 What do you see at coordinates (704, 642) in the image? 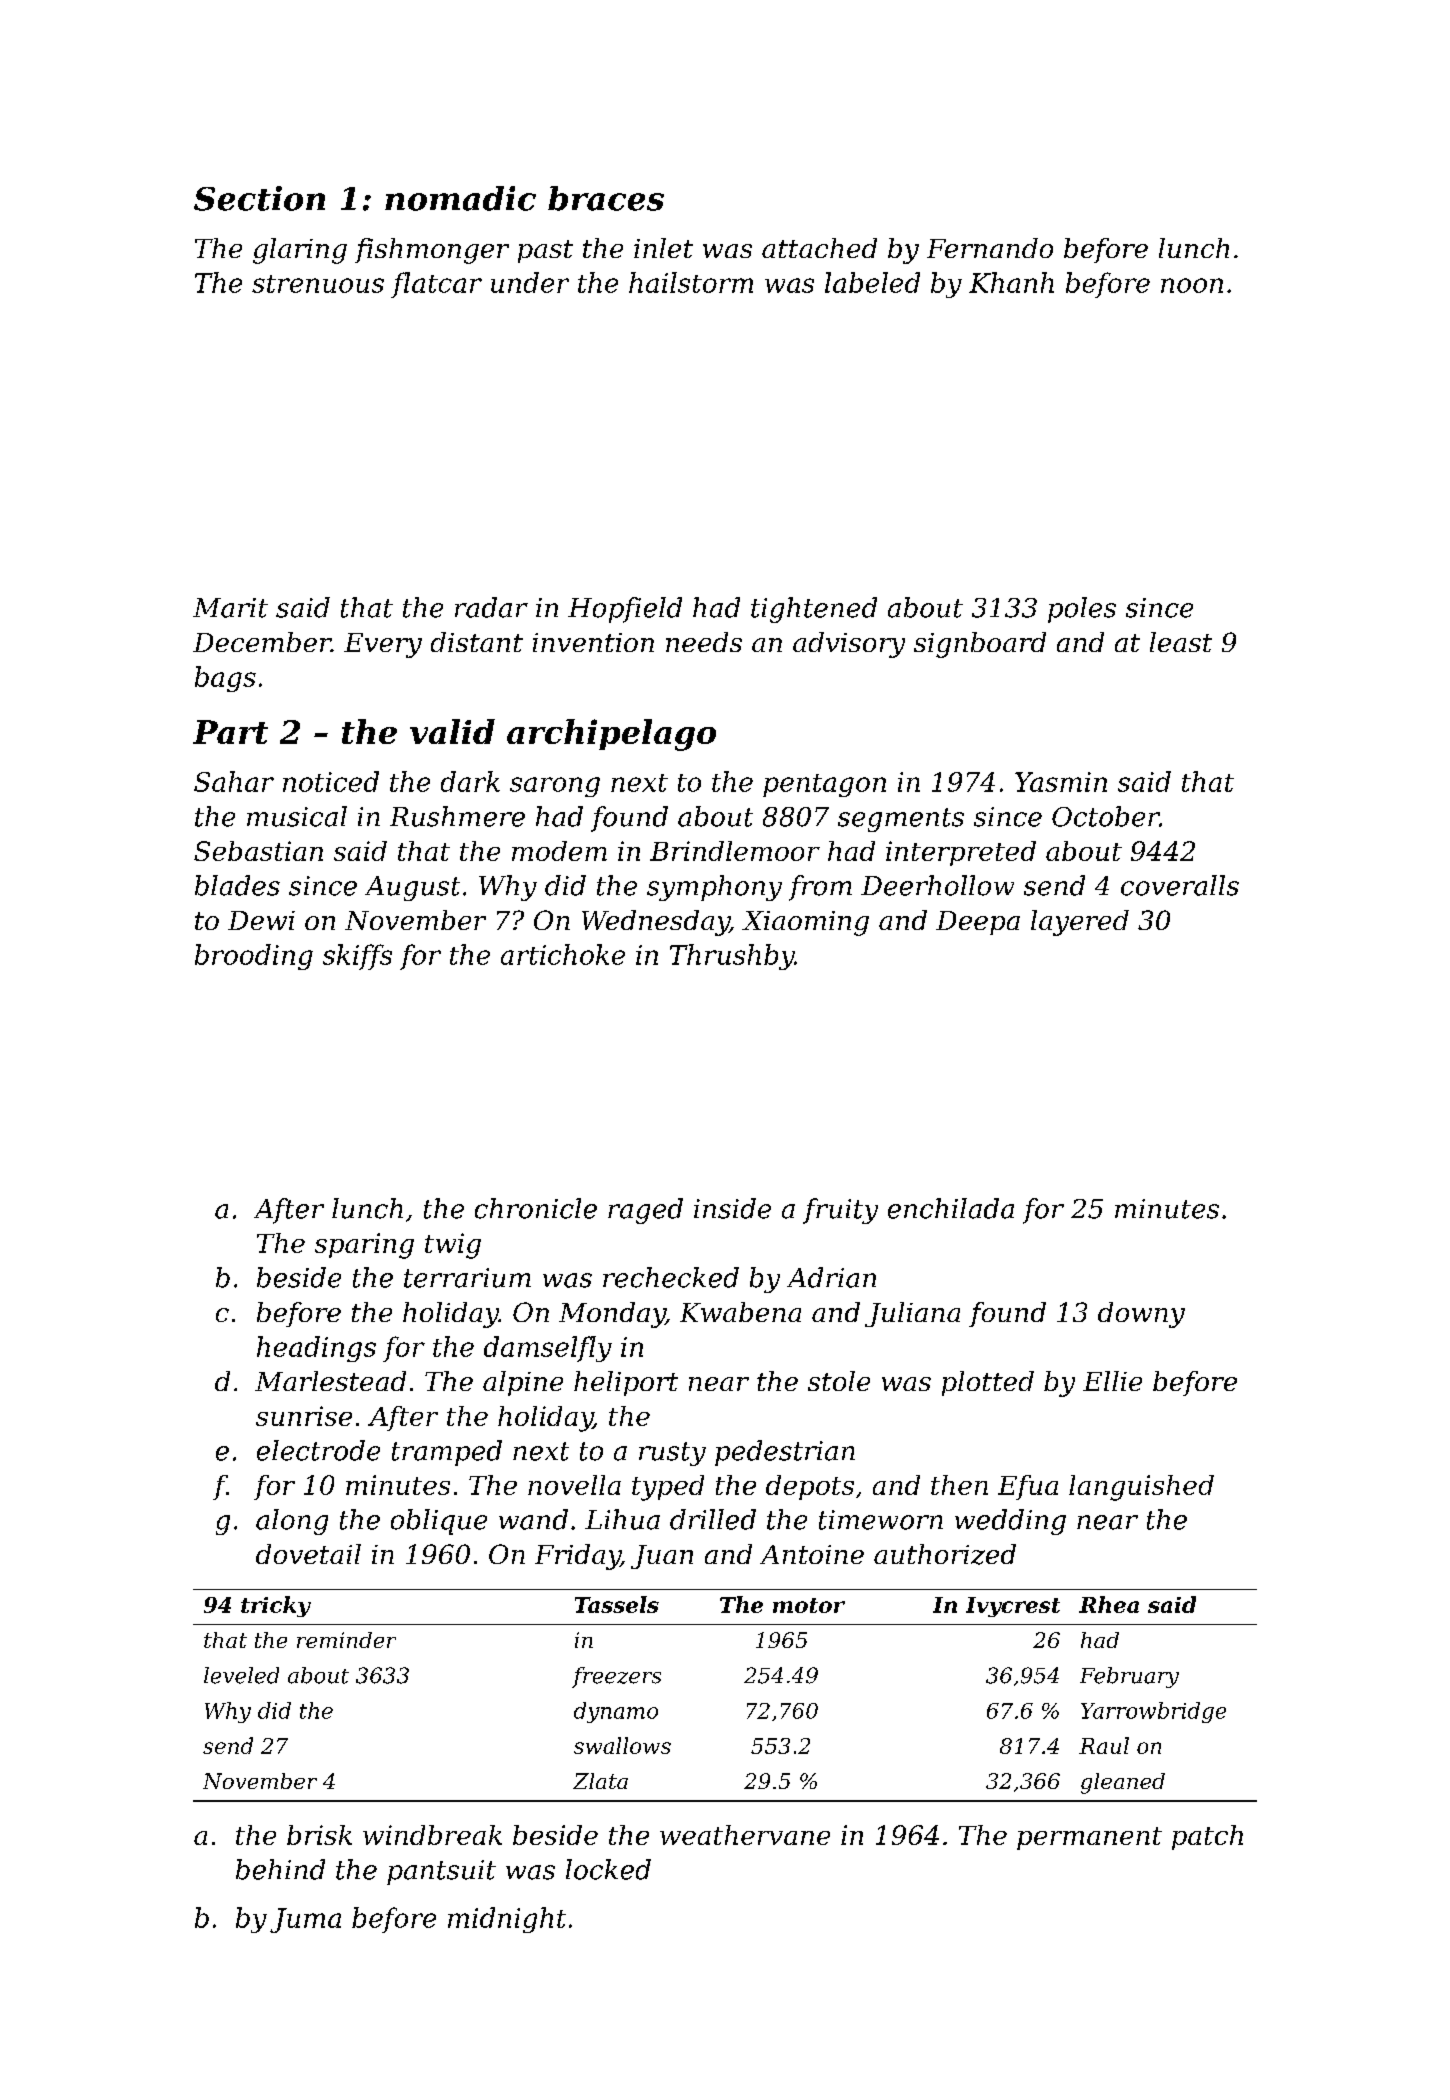
I see `needs` at bounding box center [704, 642].
